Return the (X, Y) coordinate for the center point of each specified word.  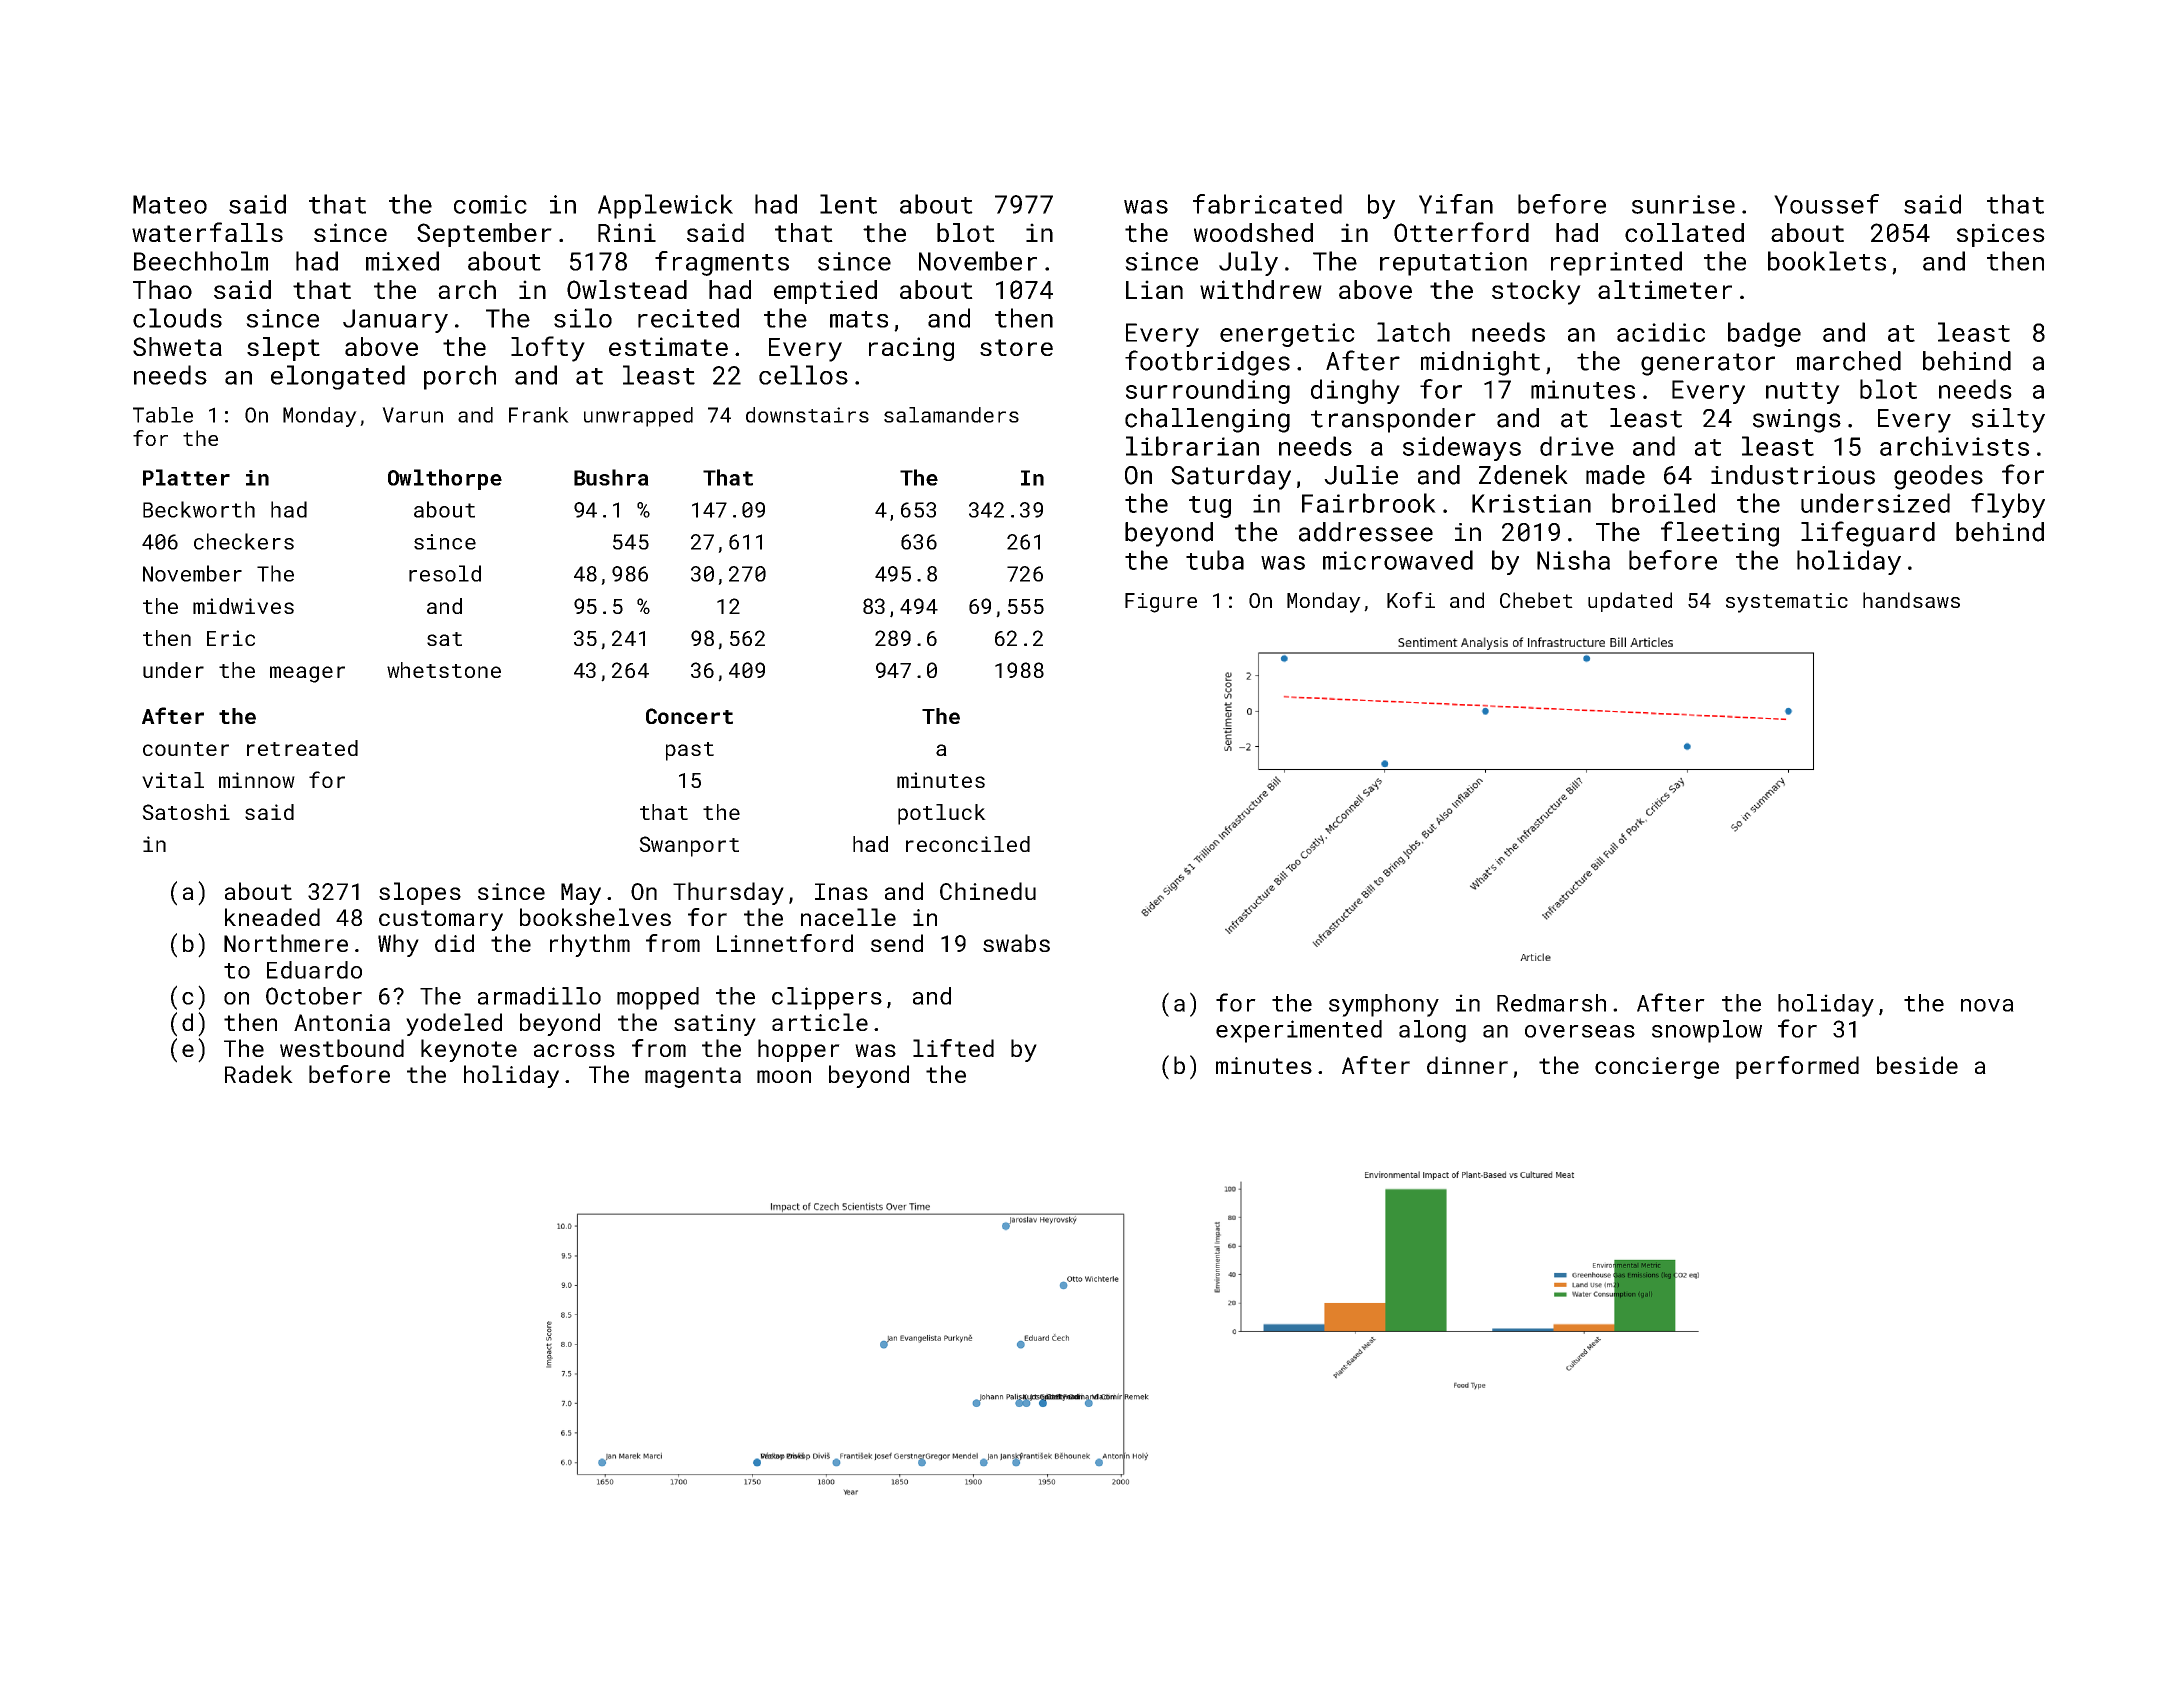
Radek (259, 1074)
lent (848, 204)
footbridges (1207, 363)
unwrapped (638, 417)
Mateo (170, 204)
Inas (841, 891)
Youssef (1826, 204)
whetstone (444, 670)
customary (441, 920)
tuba (1215, 560)
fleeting (1720, 534)
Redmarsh (1551, 1003)
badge (1764, 334)
